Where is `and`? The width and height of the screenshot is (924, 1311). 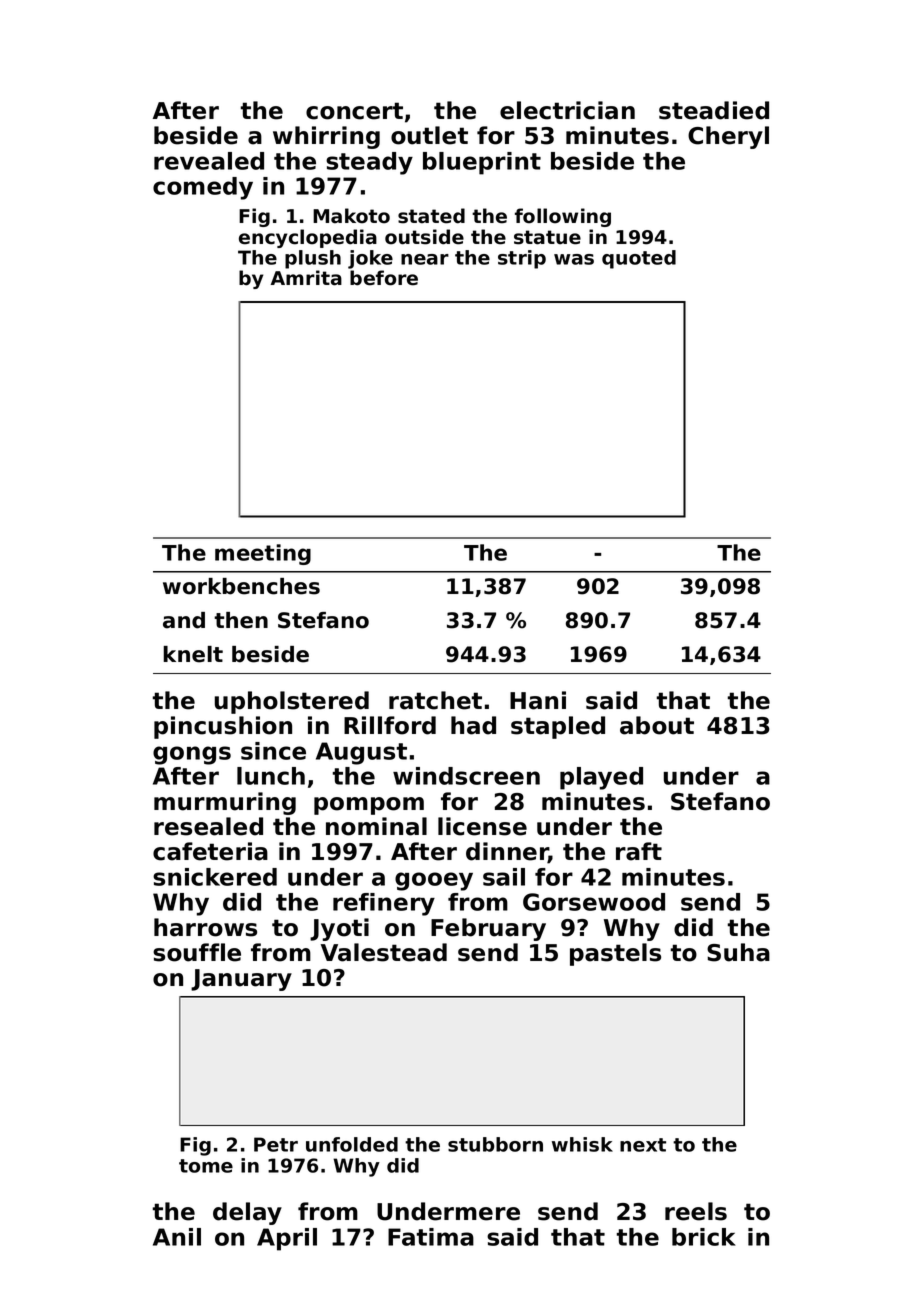
and is located at coordinates (184, 620).
